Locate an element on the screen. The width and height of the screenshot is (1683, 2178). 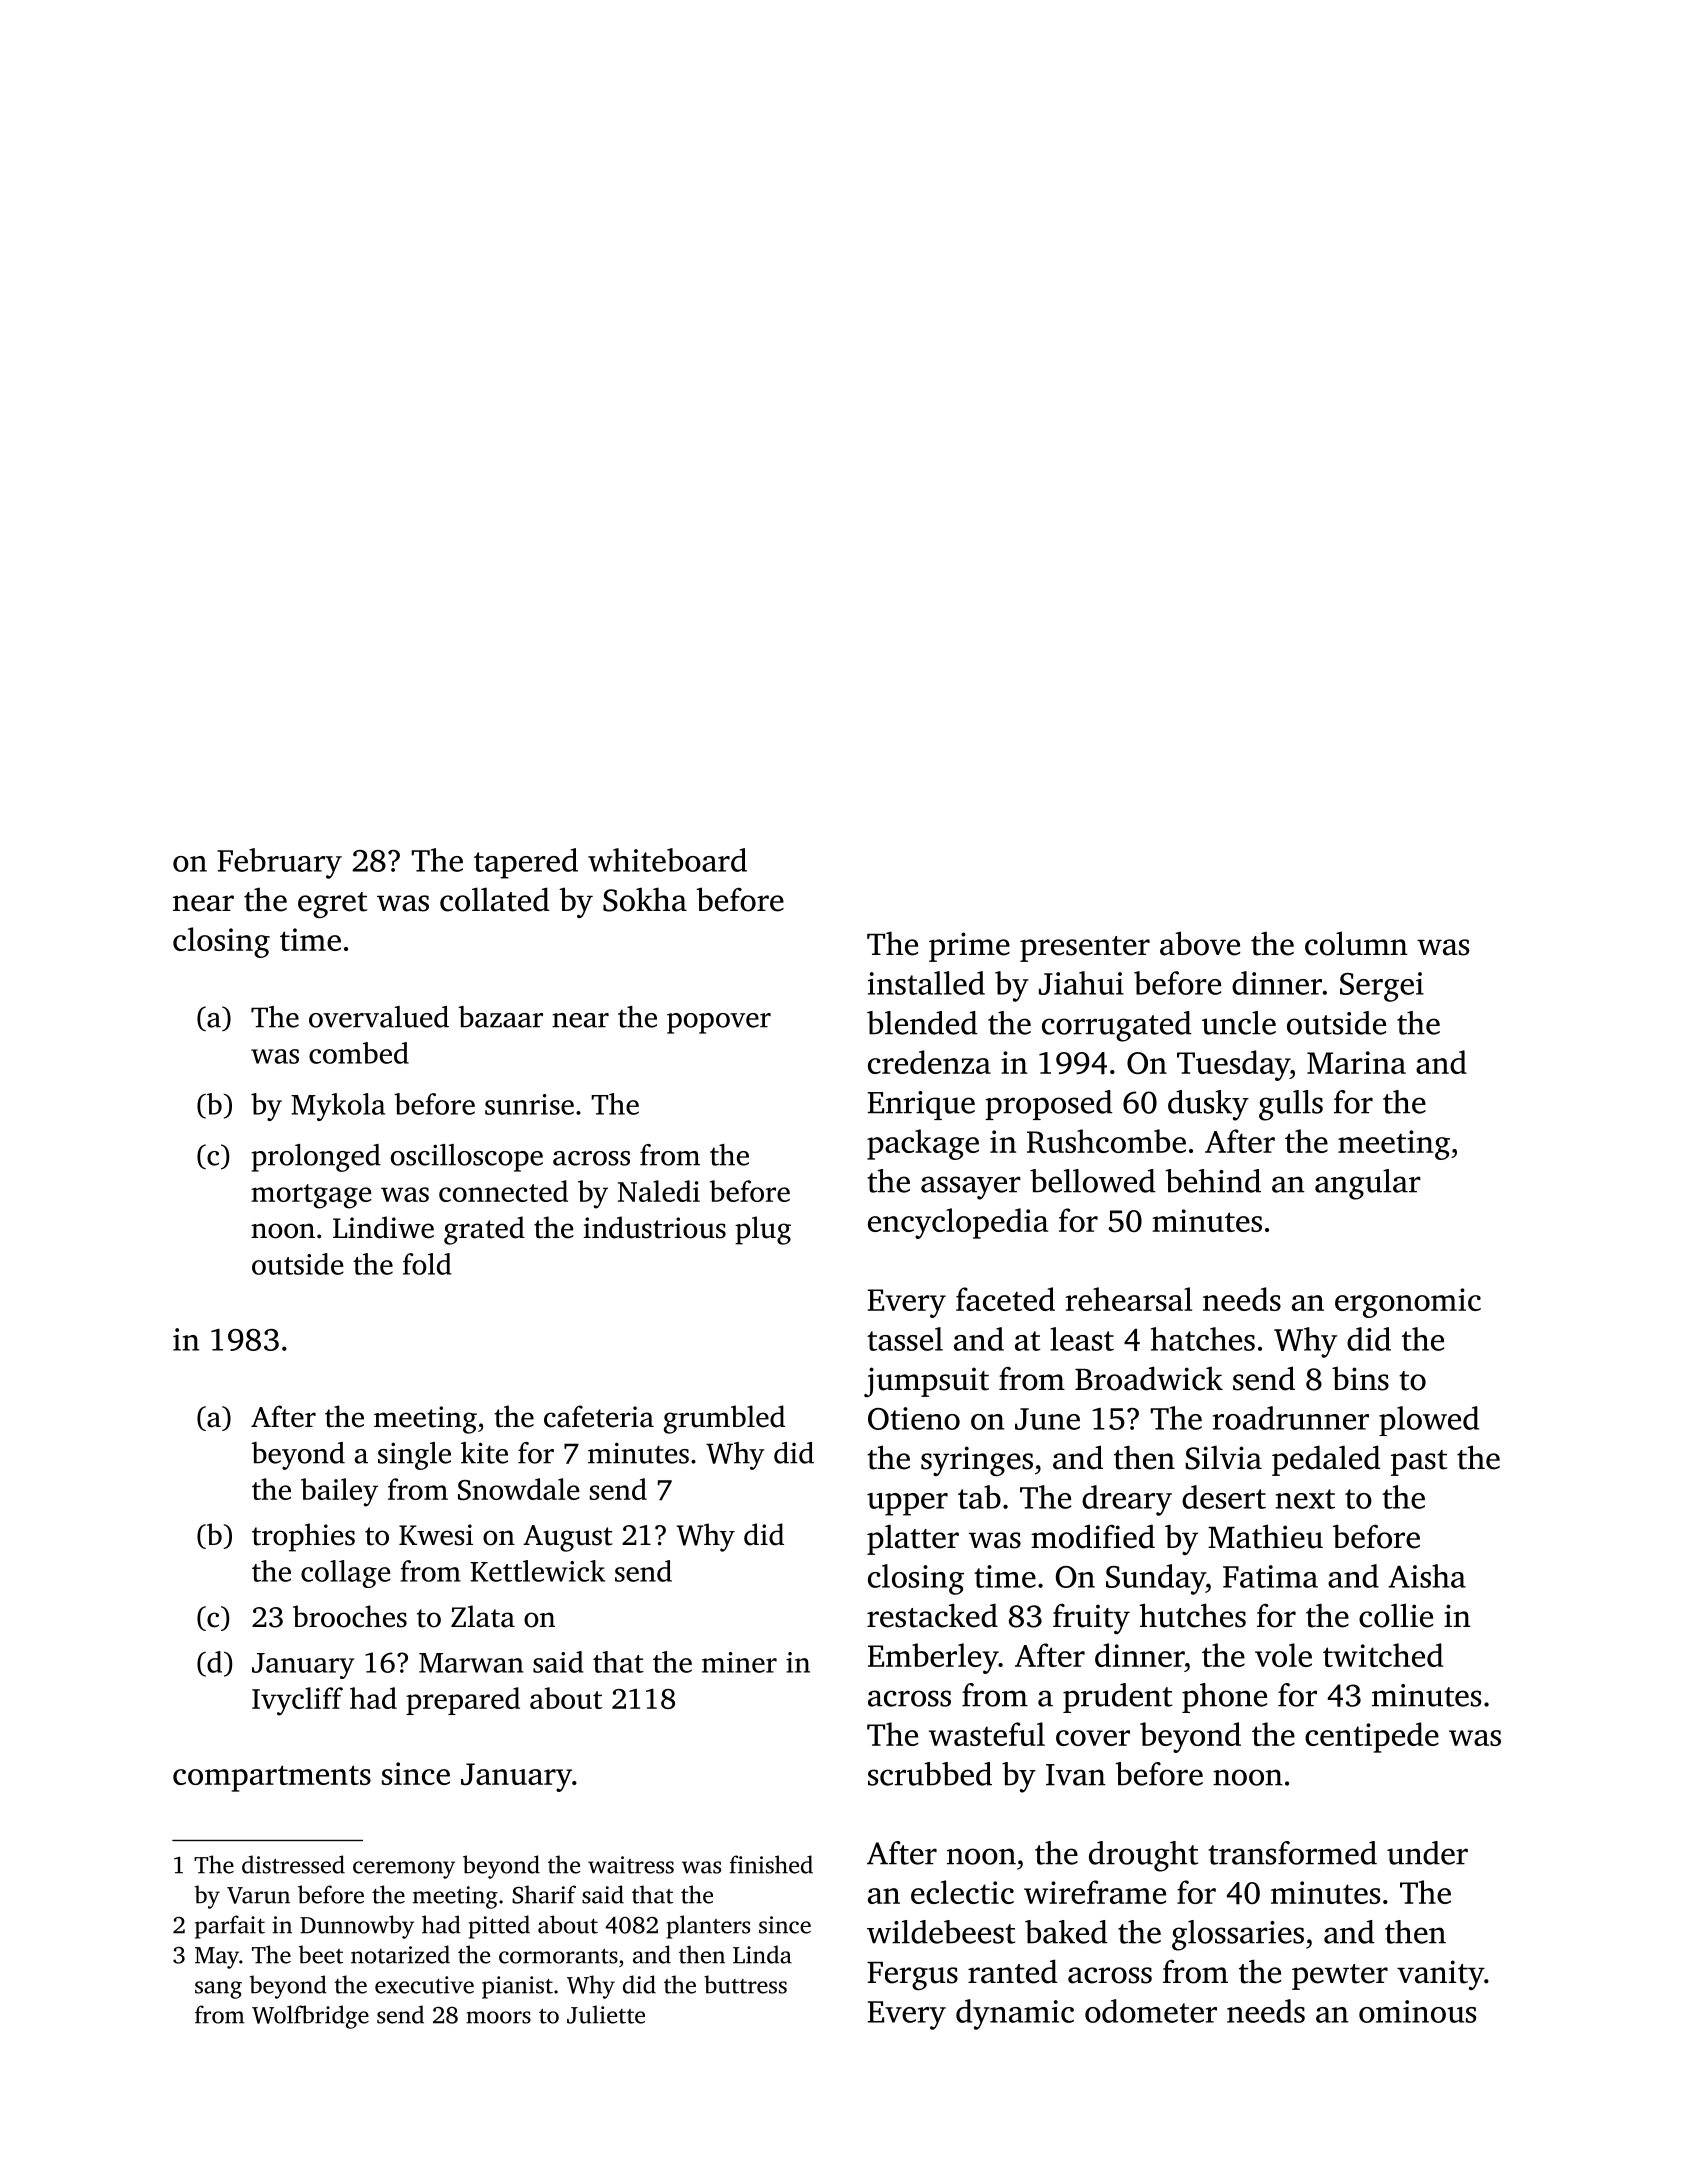
February is located at coordinates (279, 863).
